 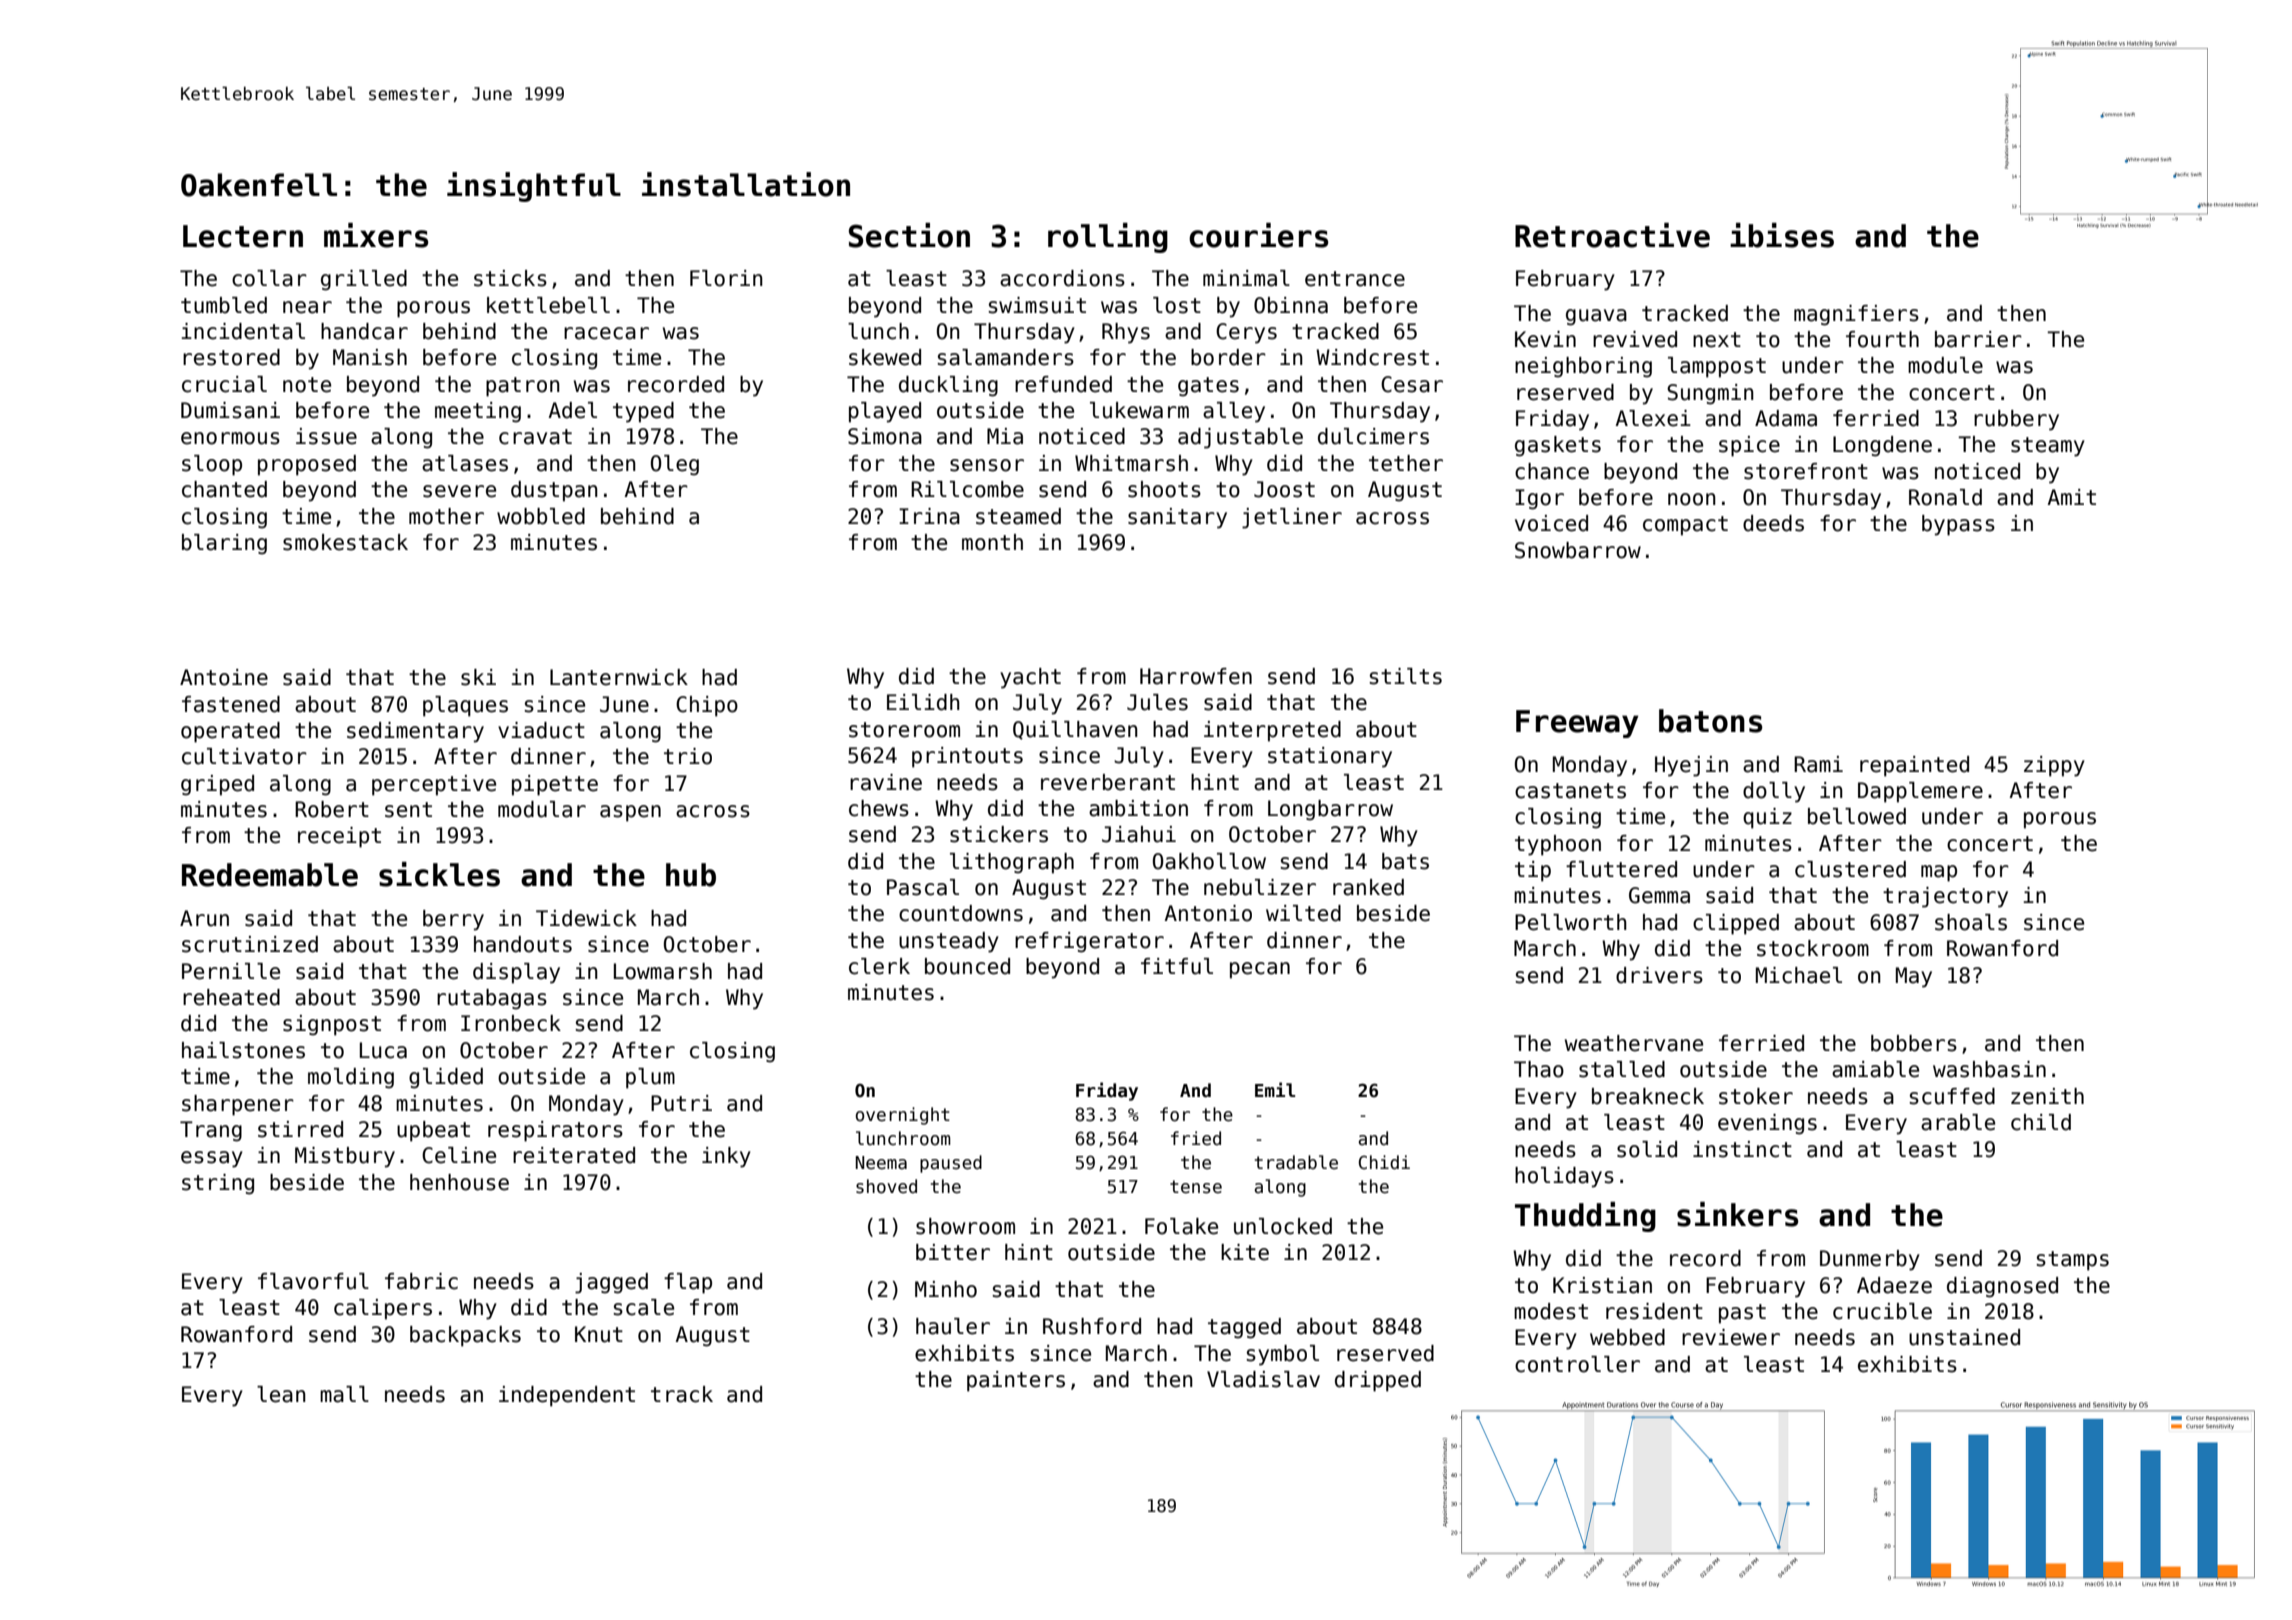 What do you see at coordinates (1177, 518) in the page?
I see `sanitary` at bounding box center [1177, 518].
